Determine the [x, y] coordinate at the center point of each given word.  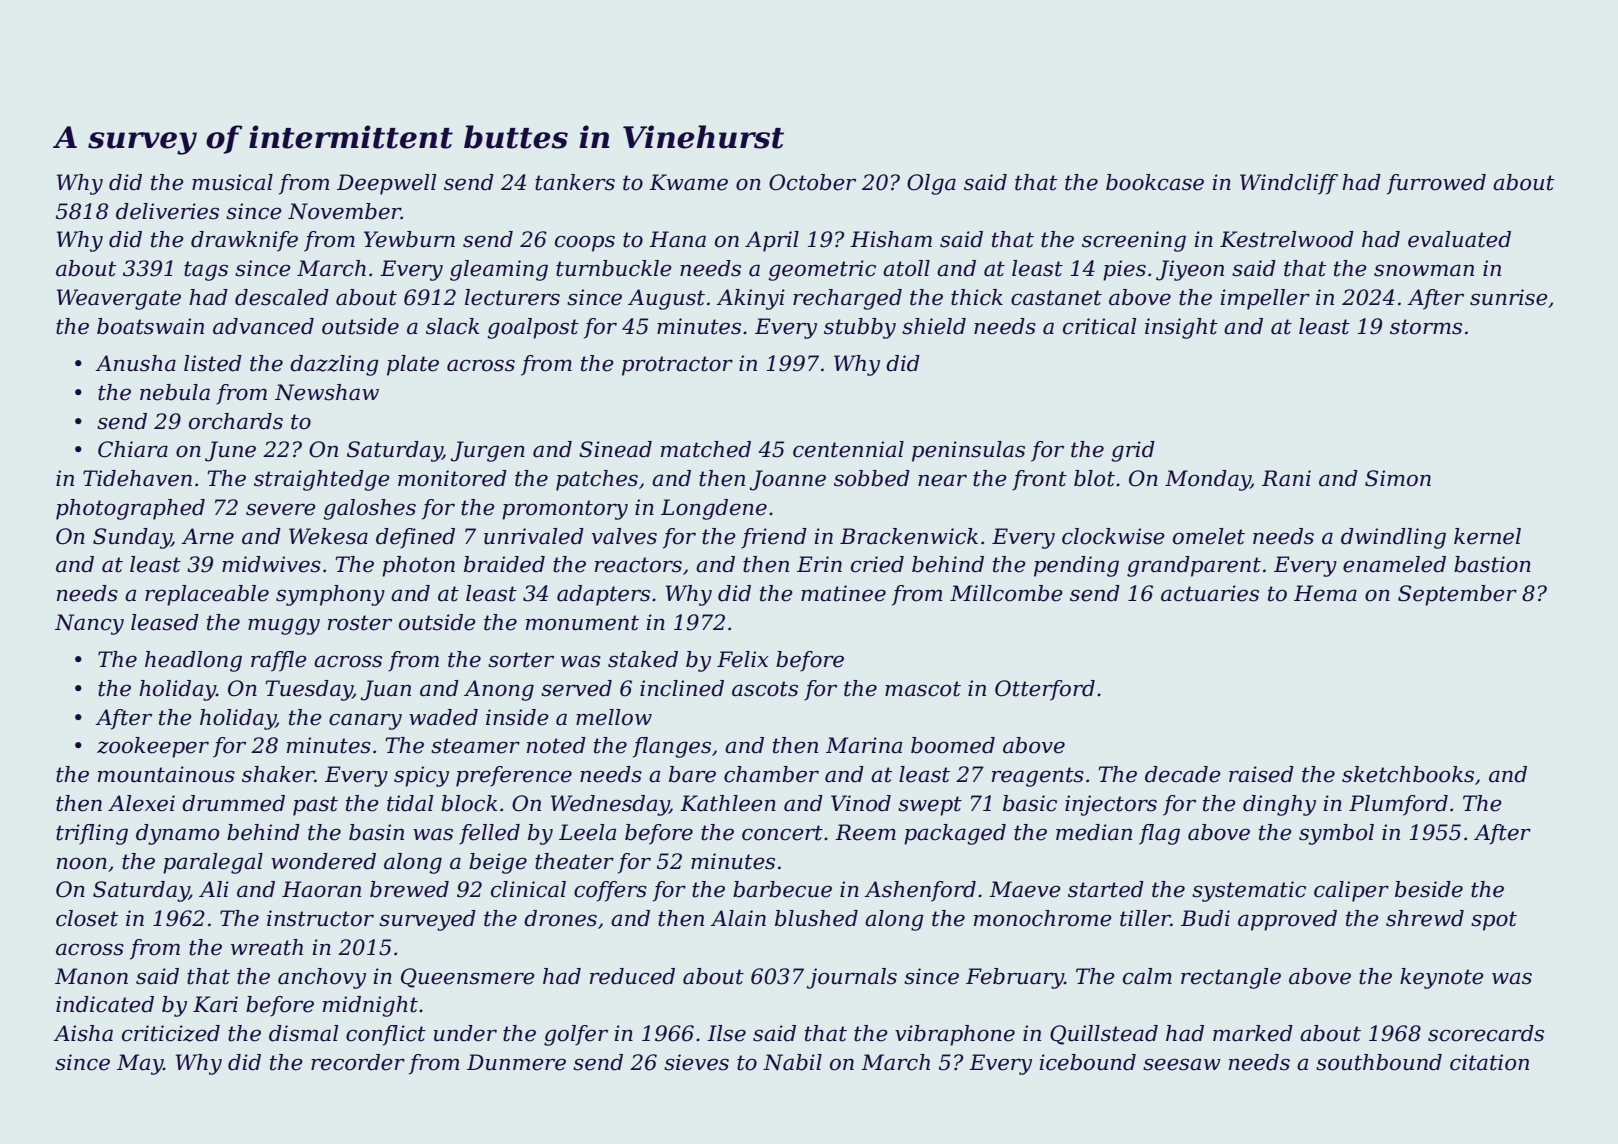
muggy [284, 626]
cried [877, 564]
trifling [92, 834]
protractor [677, 366]
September [1457, 595]
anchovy [322, 978]
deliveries [167, 211]
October [812, 182]
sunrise [1509, 297]
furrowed [1436, 184]
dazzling [334, 365]
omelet [1209, 536]
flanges [672, 747]
